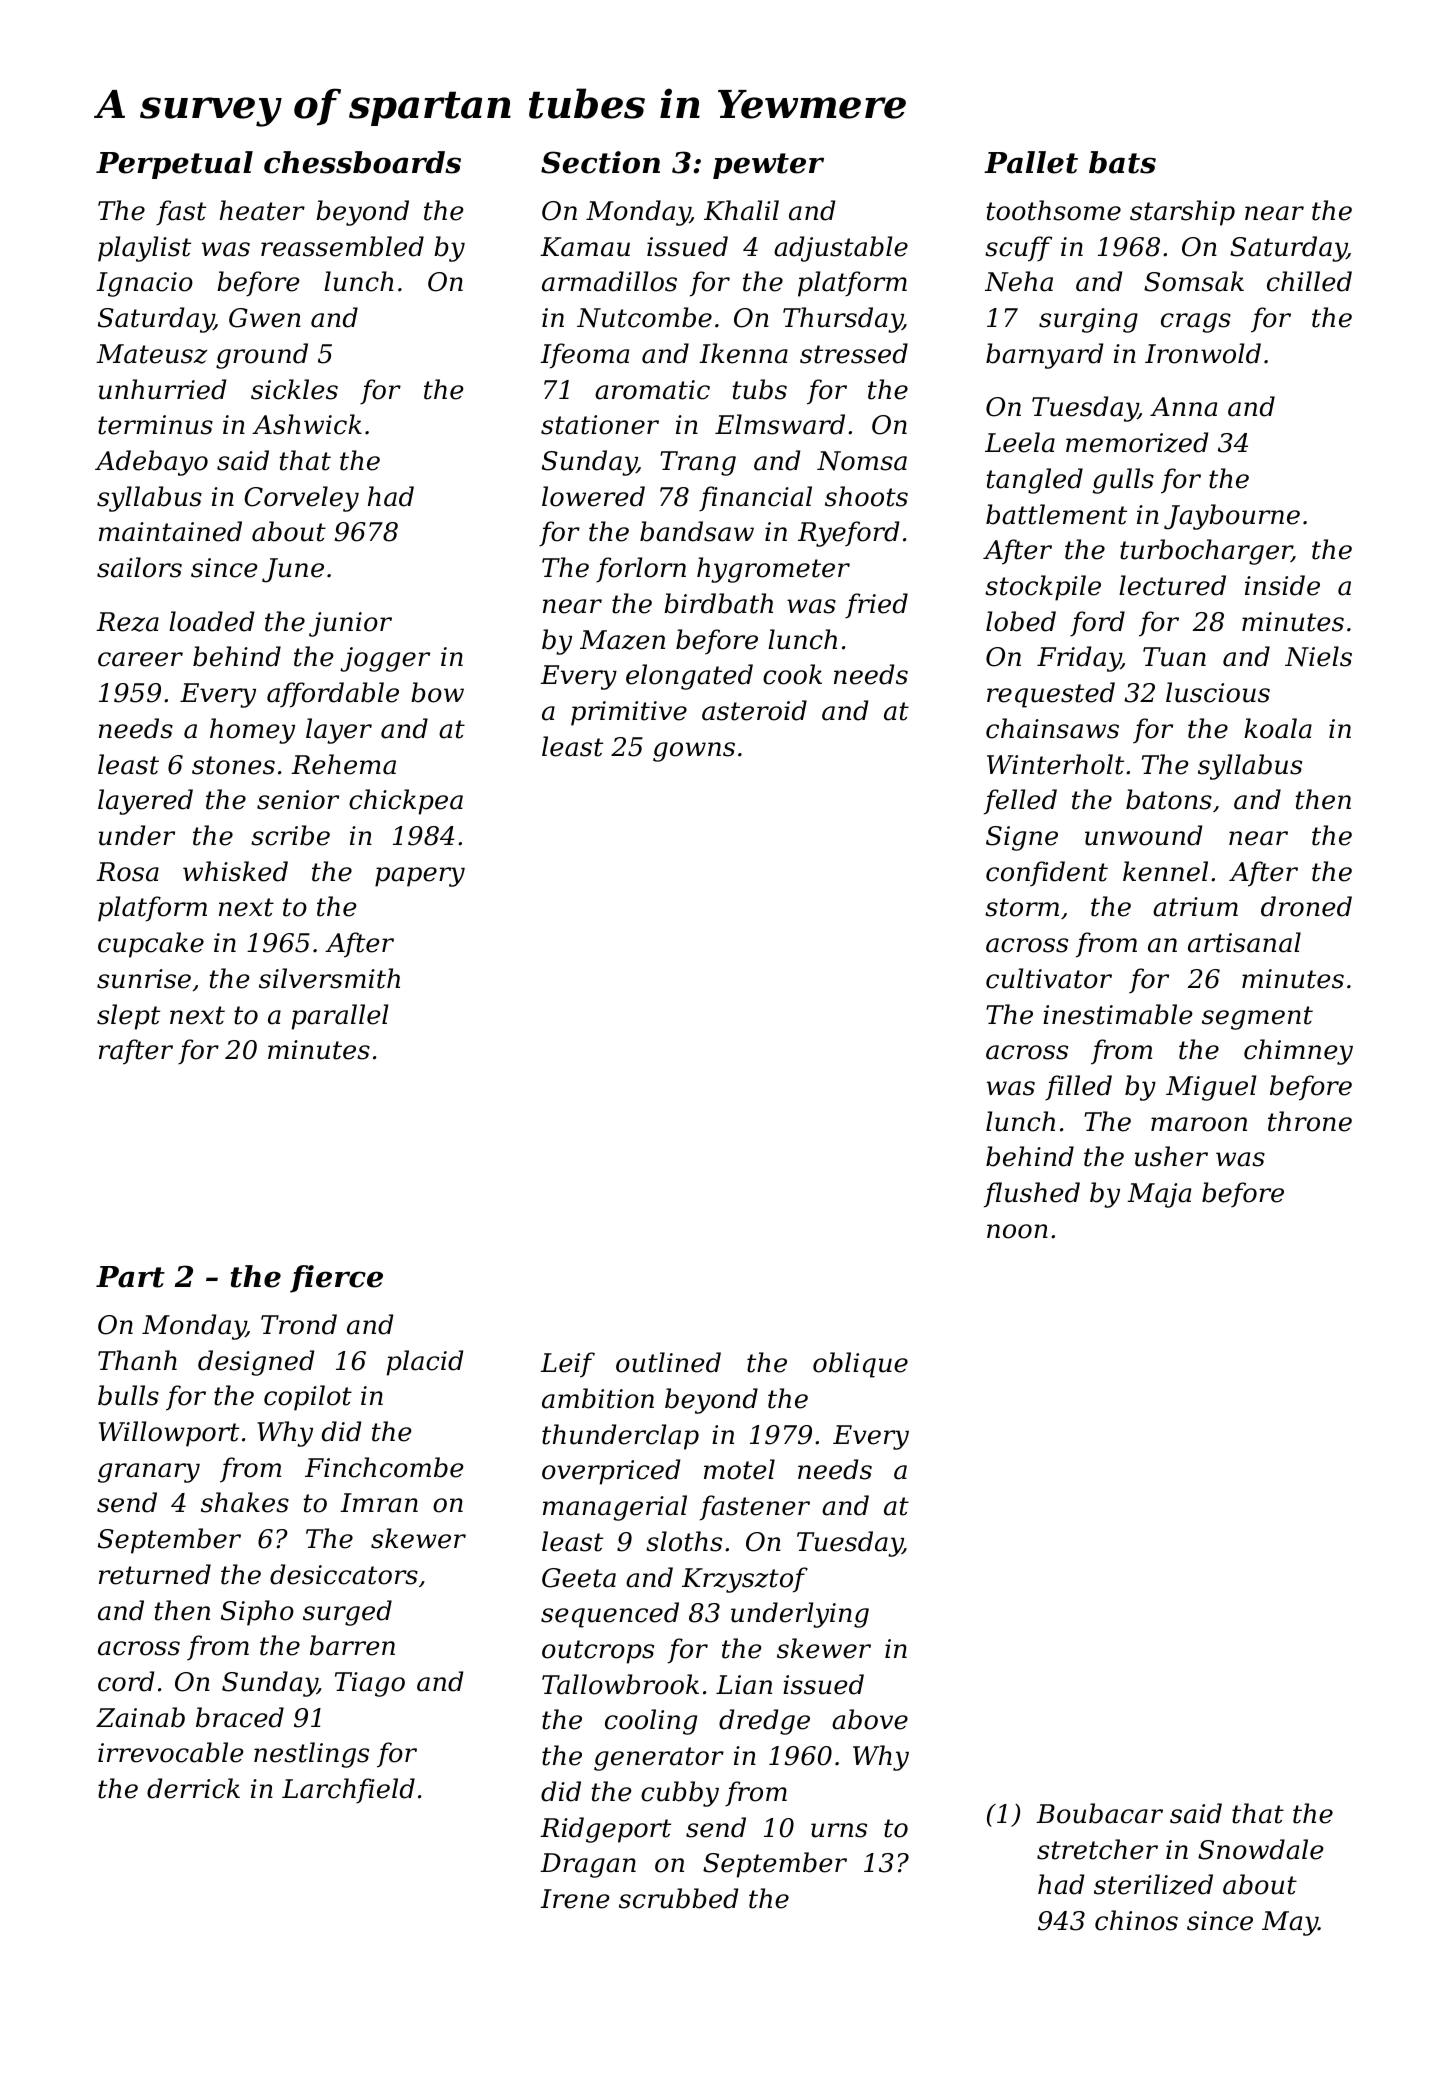  Describe the element at coordinates (174, 165) in the image. I see `Perpetual` at that location.
